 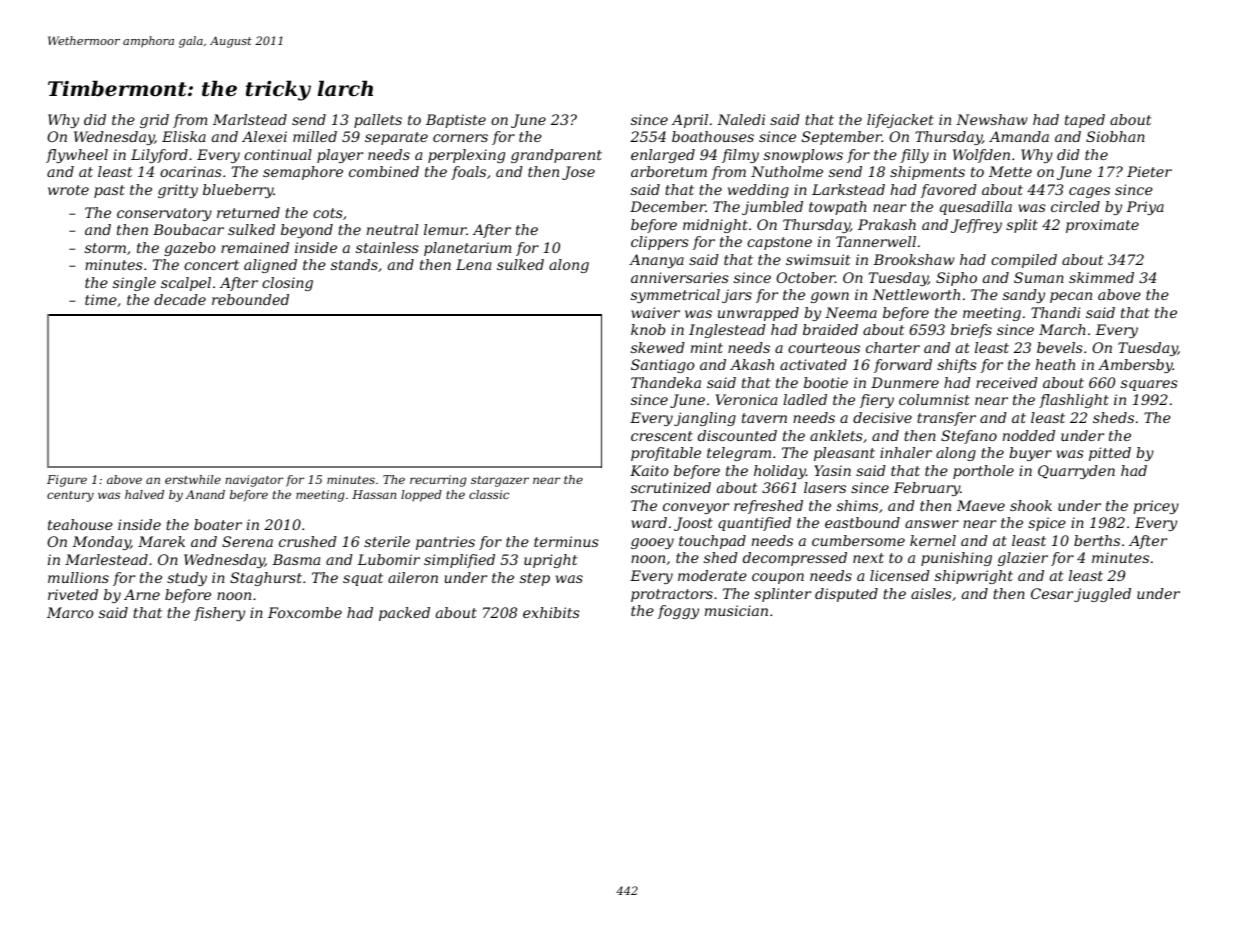 What do you see at coordinates (1149, 171) in the screenshot?
I see `Pieter` at bounding box center [1149, 171].
